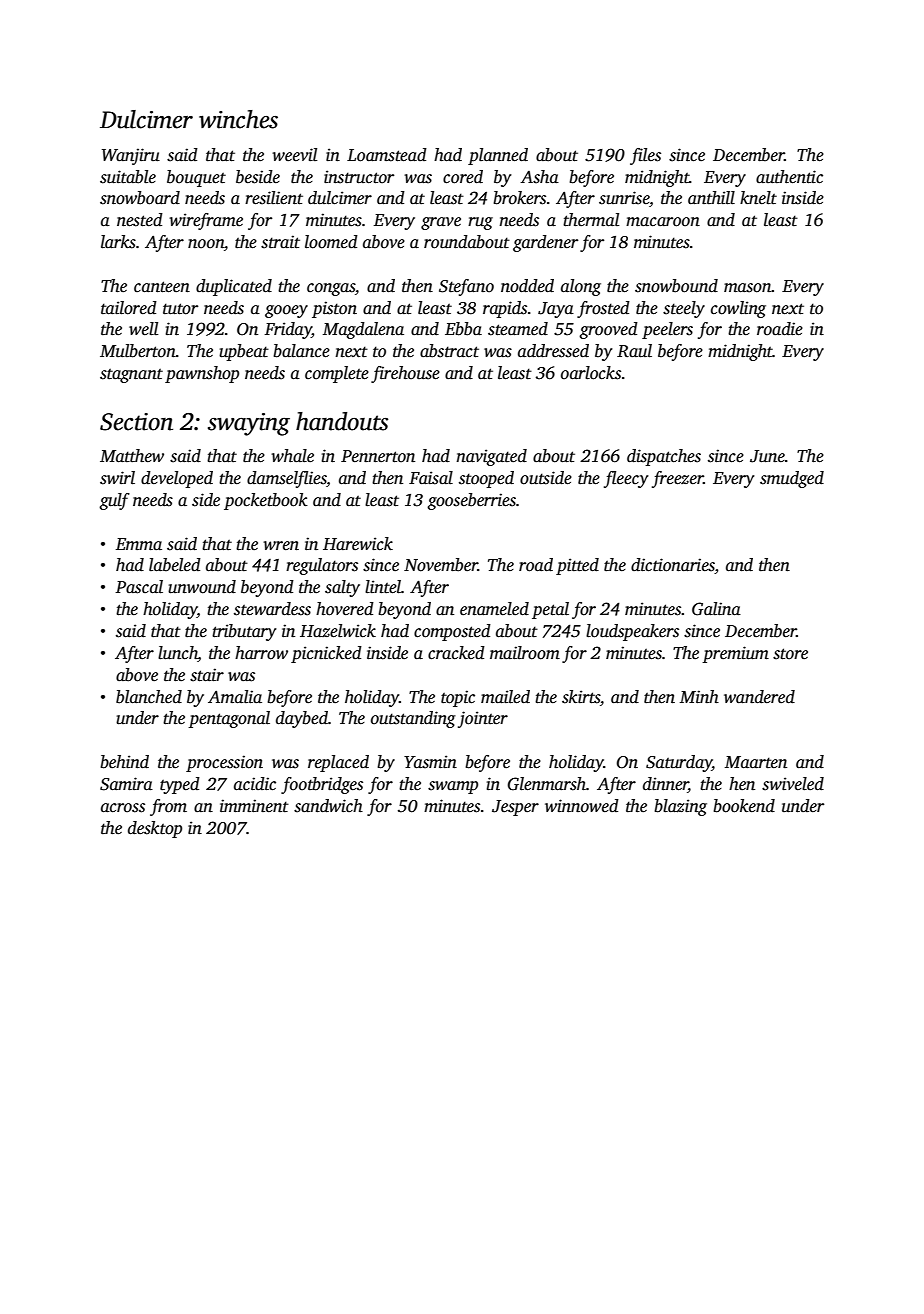  Describe the element at coordinates (202, 587) in the page. I see `unwound` at that location.
